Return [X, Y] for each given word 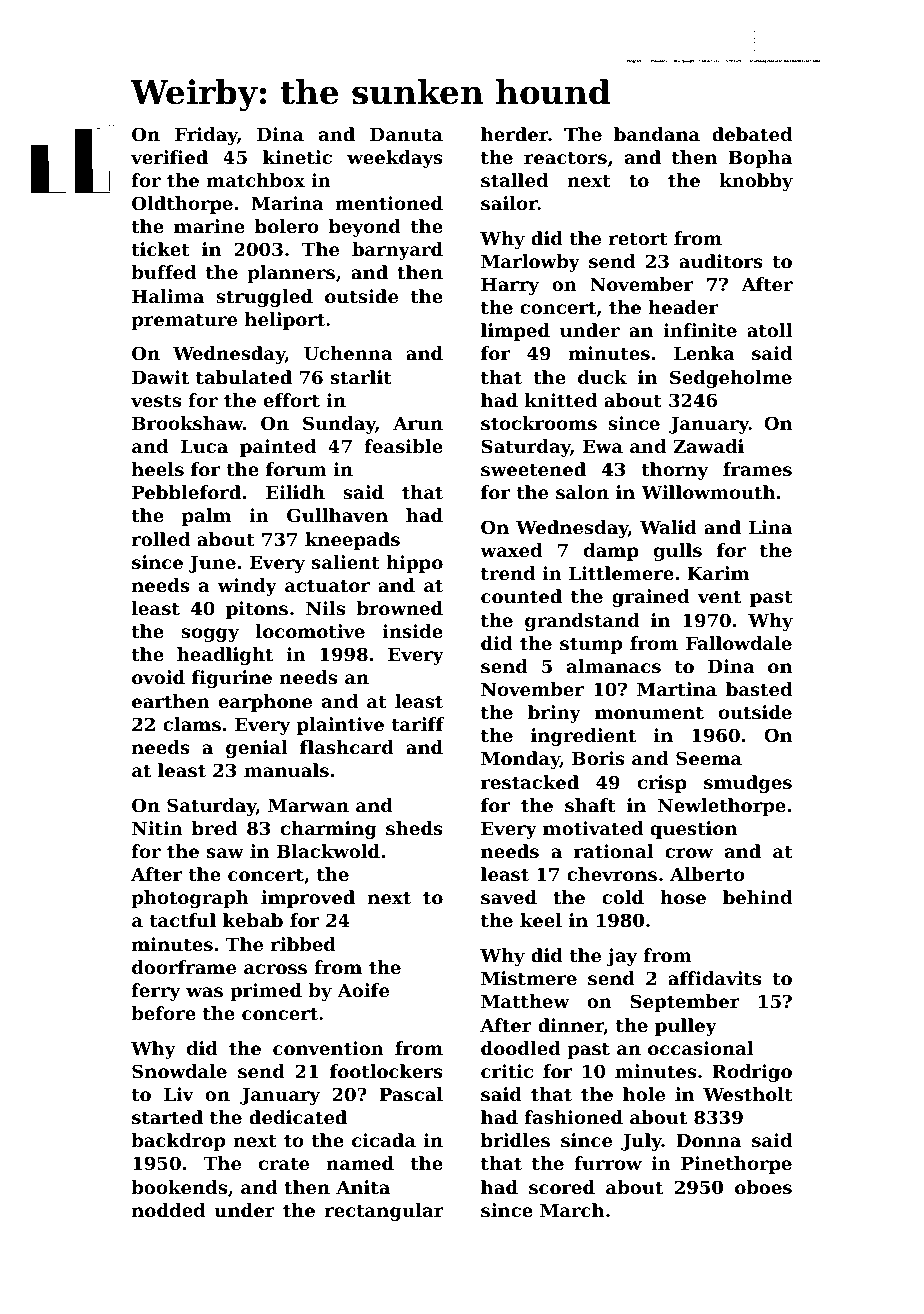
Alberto [707, 874]
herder [514, 134]
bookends [179, 1187]
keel [541, 920]
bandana [657, 134]
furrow [608, 1163]
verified [169, 157]
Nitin [157, 828]
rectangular [384, 1212]
